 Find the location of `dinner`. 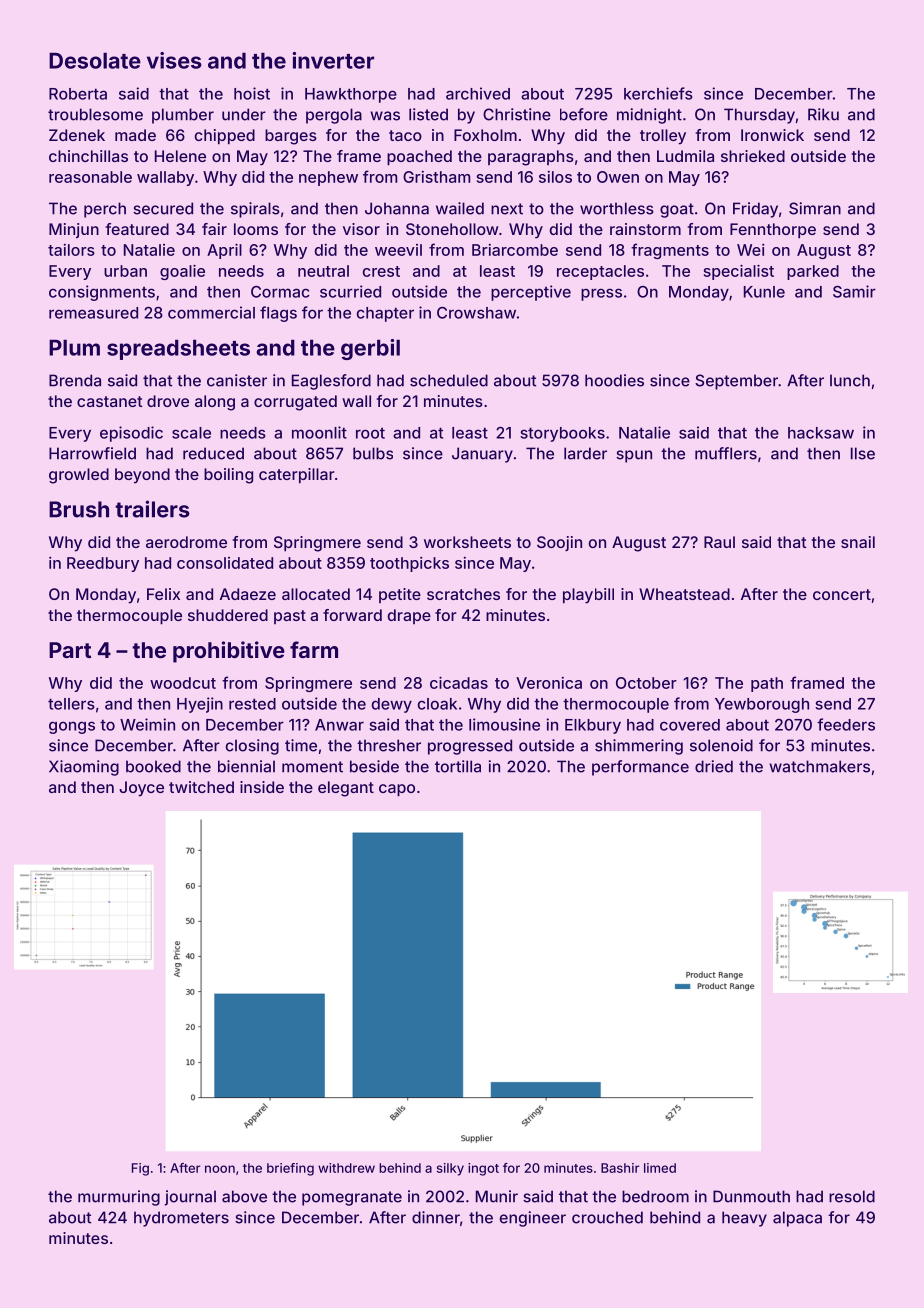

dinner is located at coordinates (436, 1217).
